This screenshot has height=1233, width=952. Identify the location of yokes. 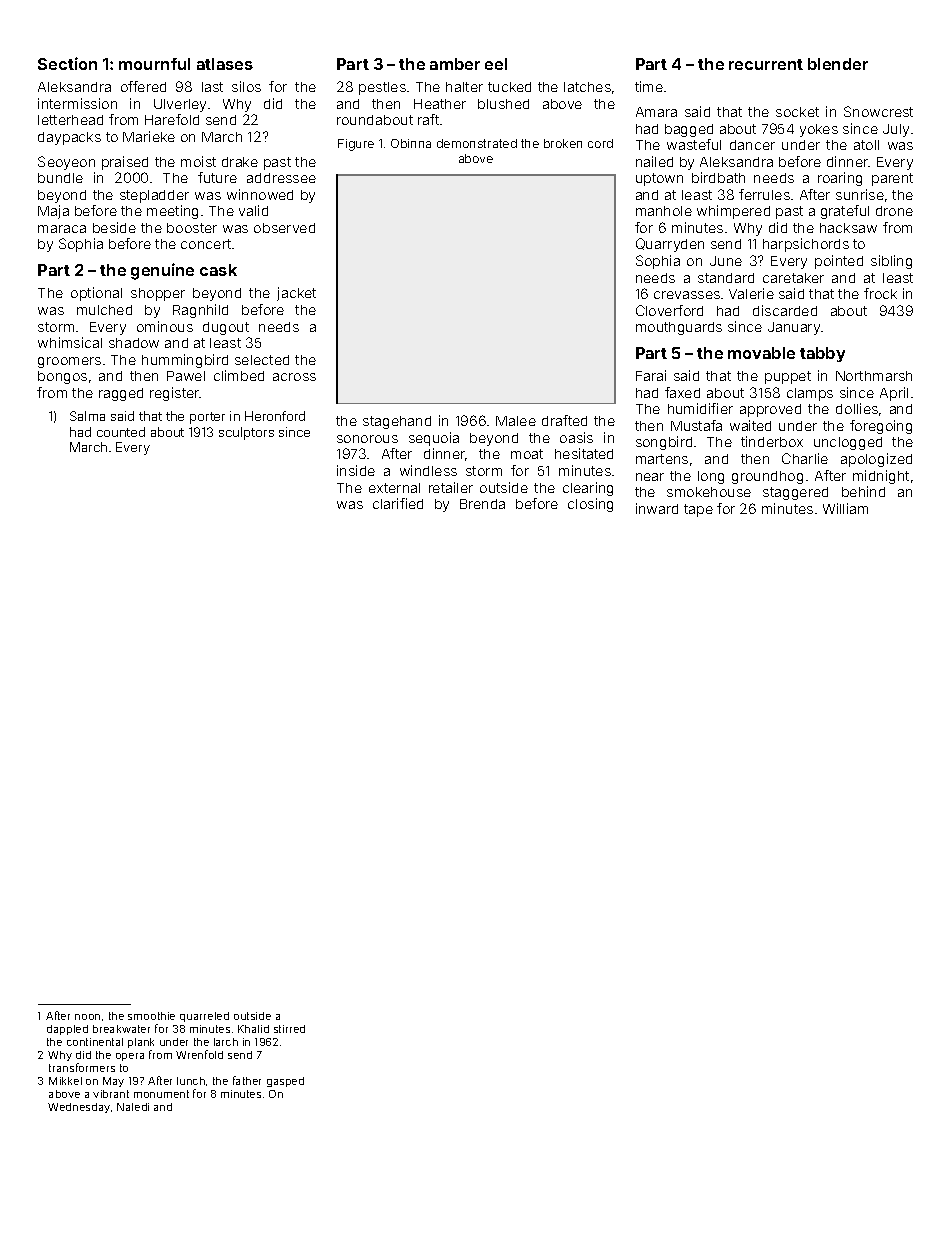
(819, 130).
